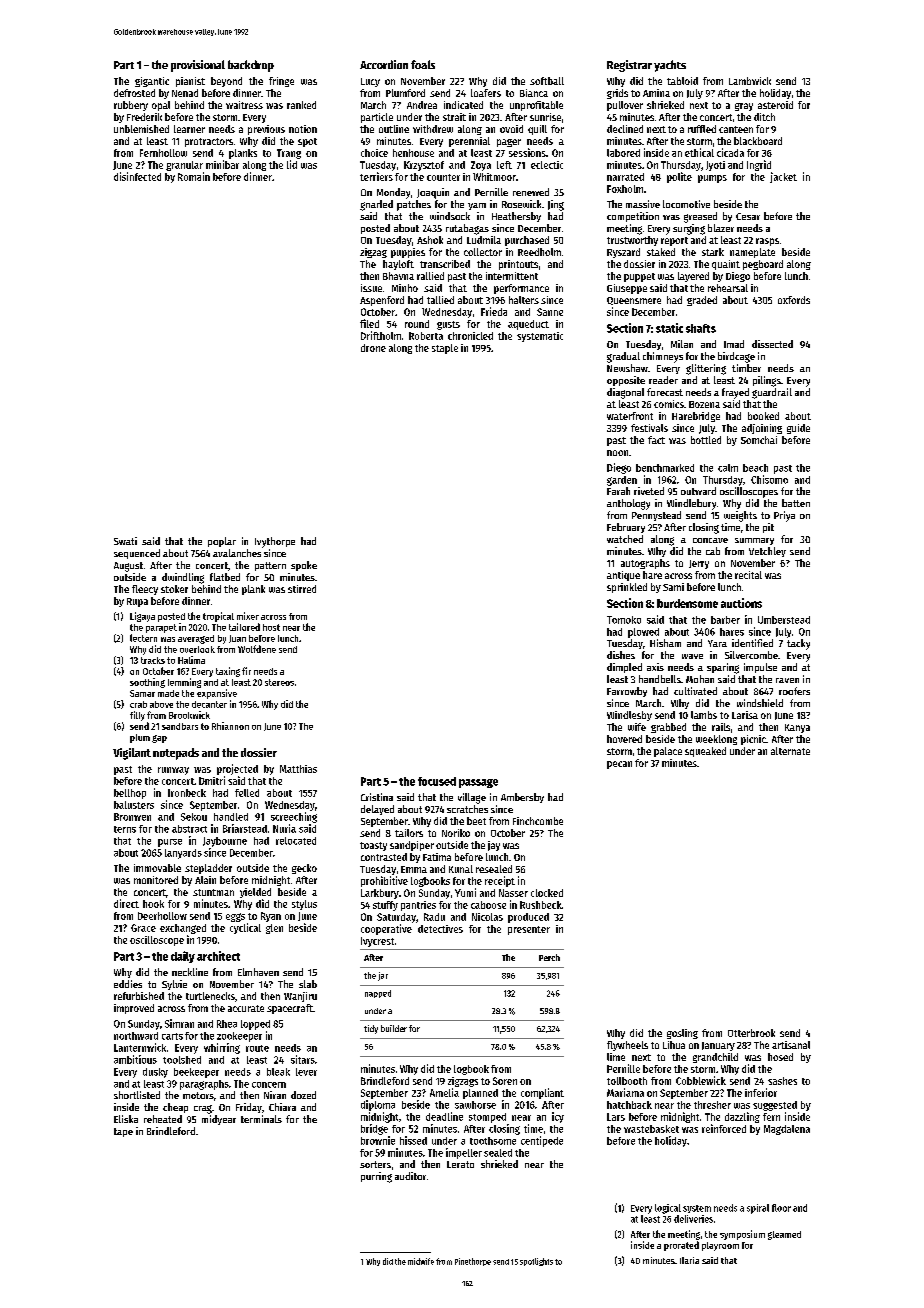 The image size is (924, 1308). What do you see at coordinates (775, 105) in the document?
I see `asteroid` at bounding box center [775, 105].
